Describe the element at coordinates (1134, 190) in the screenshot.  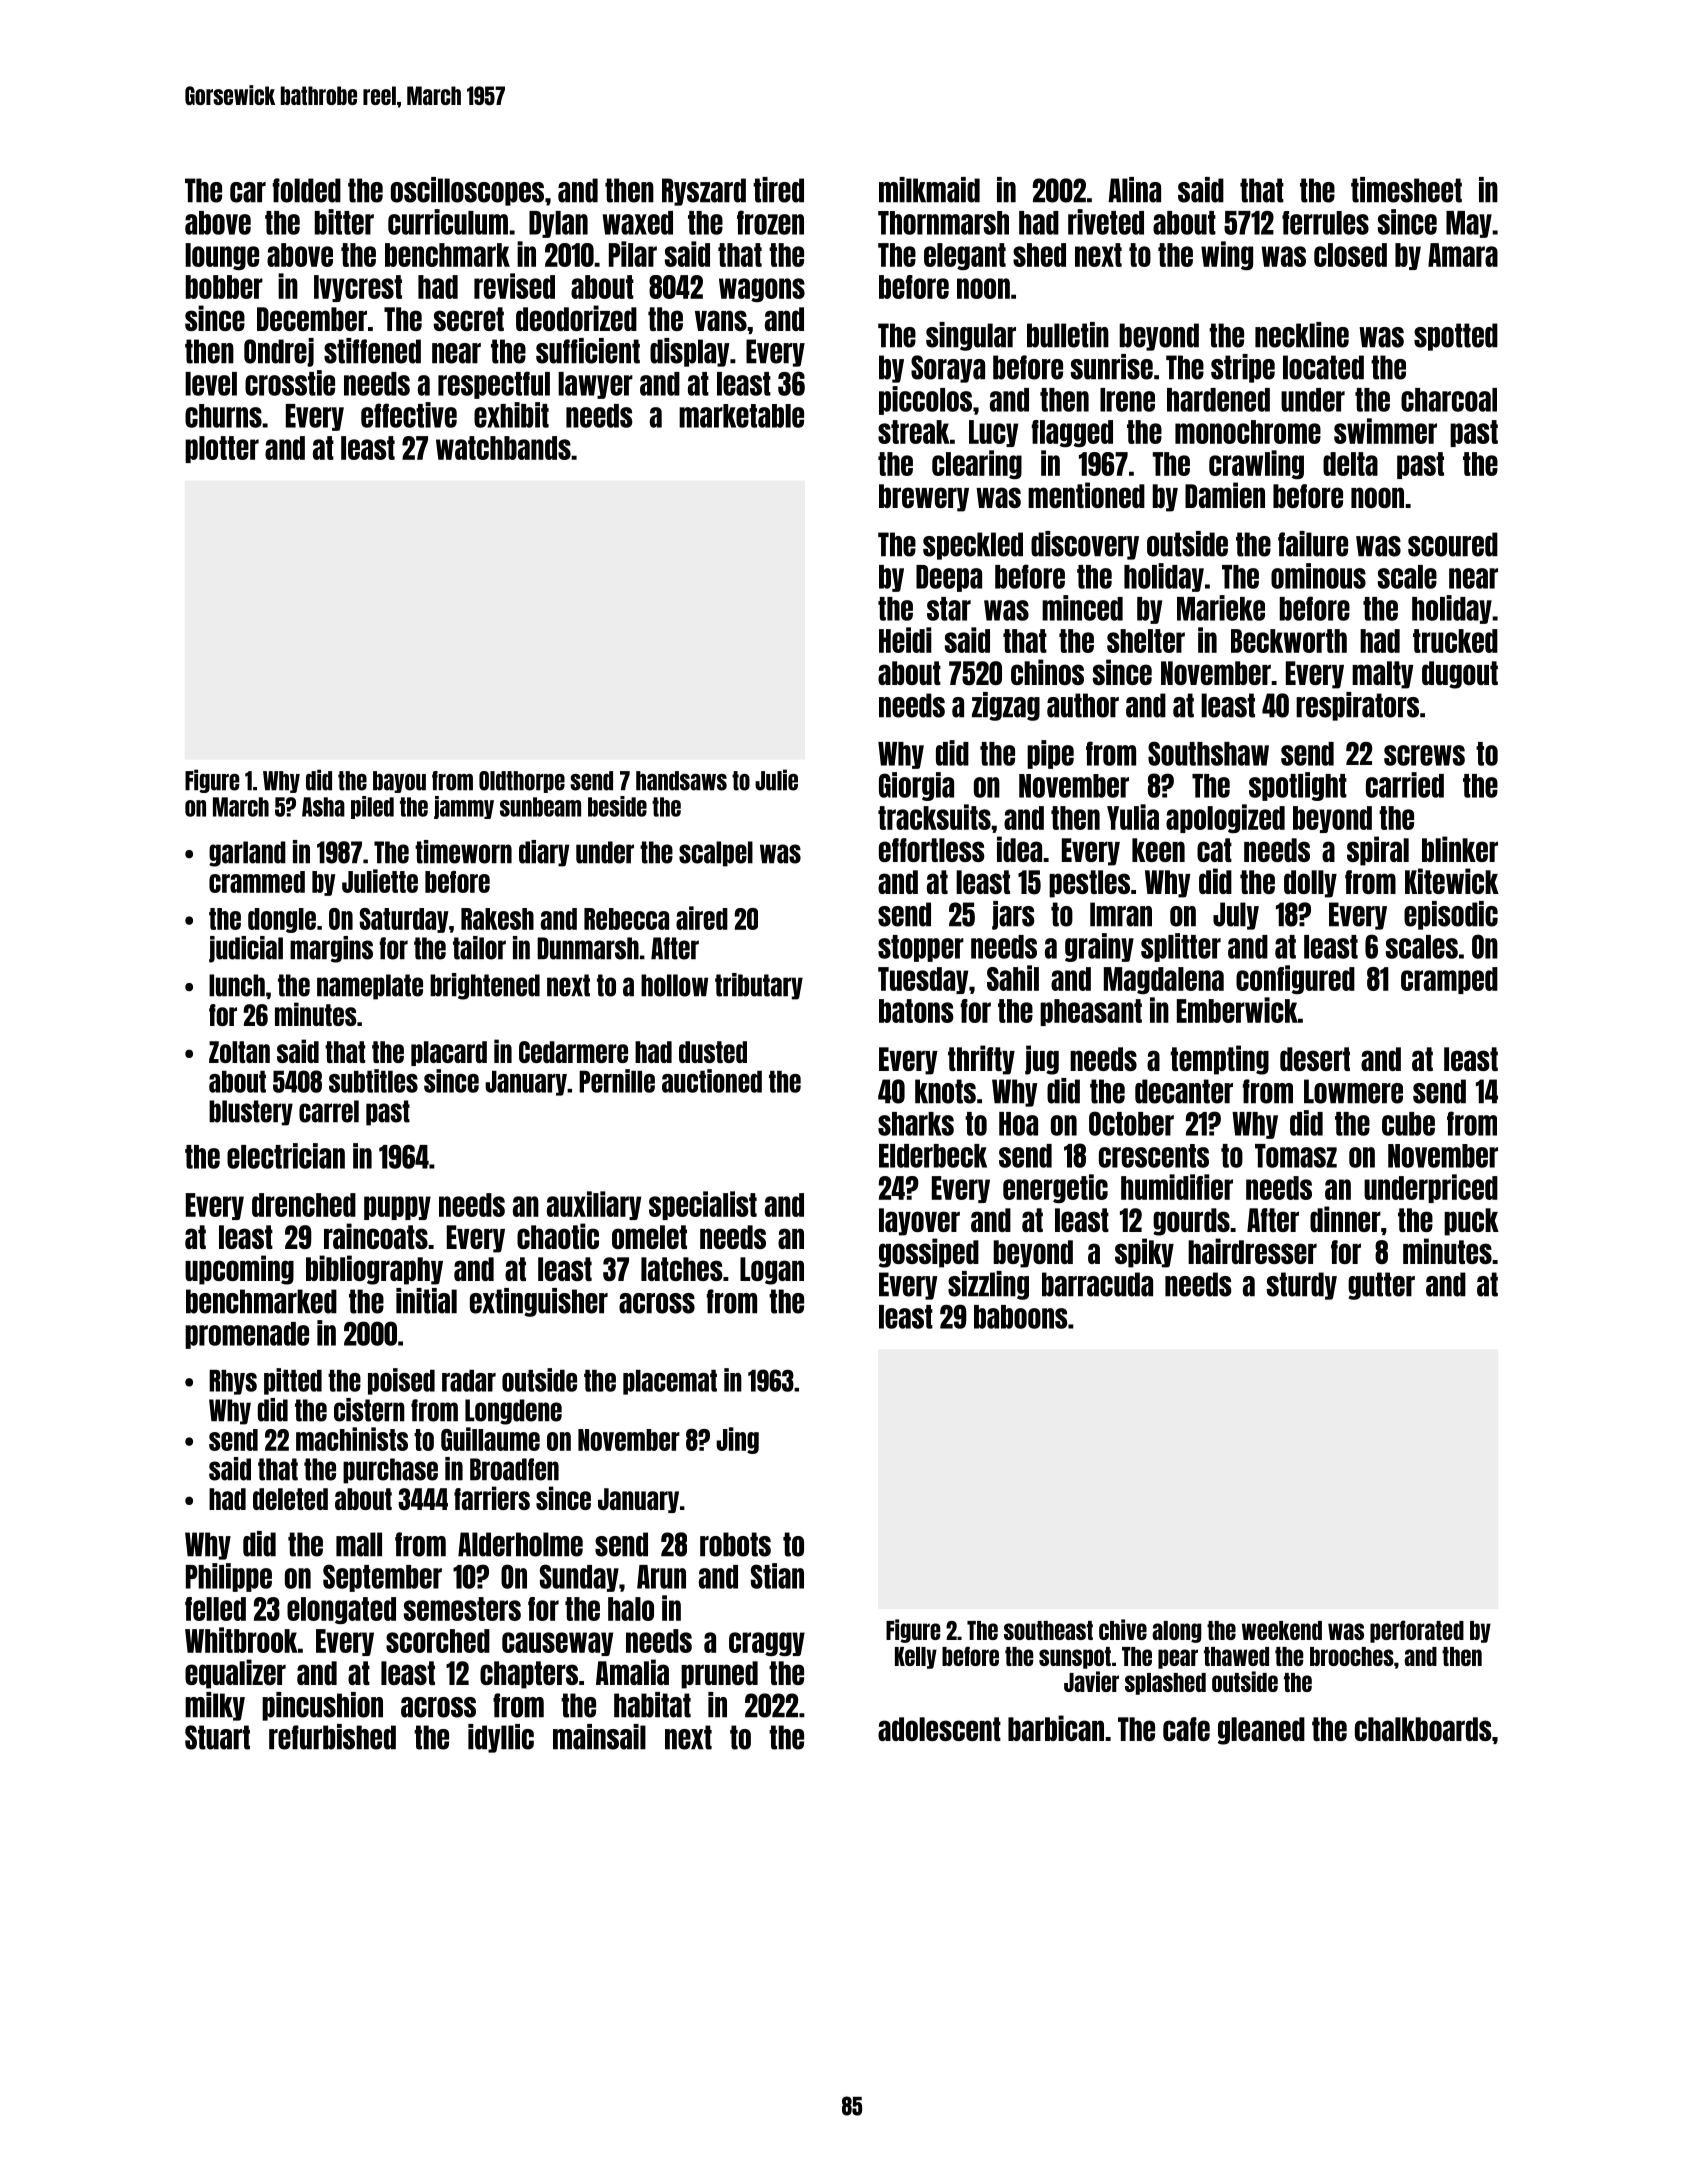
I see `Alina` at that location.
